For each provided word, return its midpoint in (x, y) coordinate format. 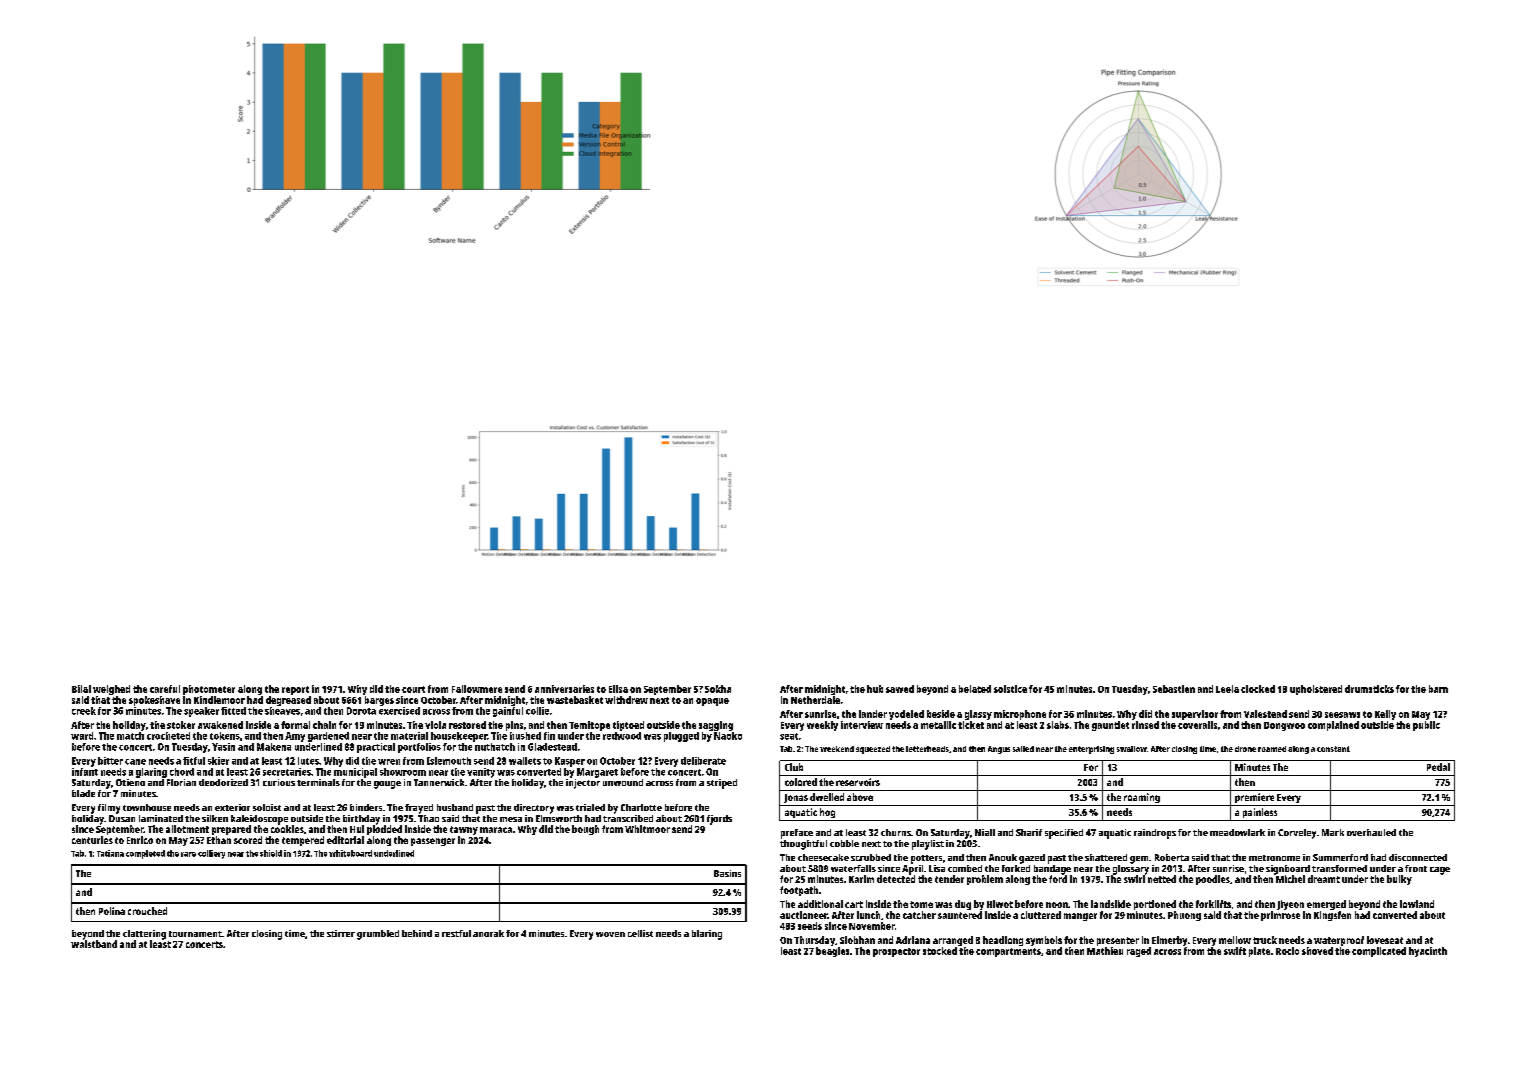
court (413, 689)
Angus (999, 750)
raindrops (1155, 834)
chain (324, 725)
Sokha (718, 689)
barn (1438, 689)
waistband (94, 944)
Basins (727, 873)
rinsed (1145, 725)
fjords (719, 820)
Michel (1290, 879)
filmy (109, 809)
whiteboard (350, 853)
